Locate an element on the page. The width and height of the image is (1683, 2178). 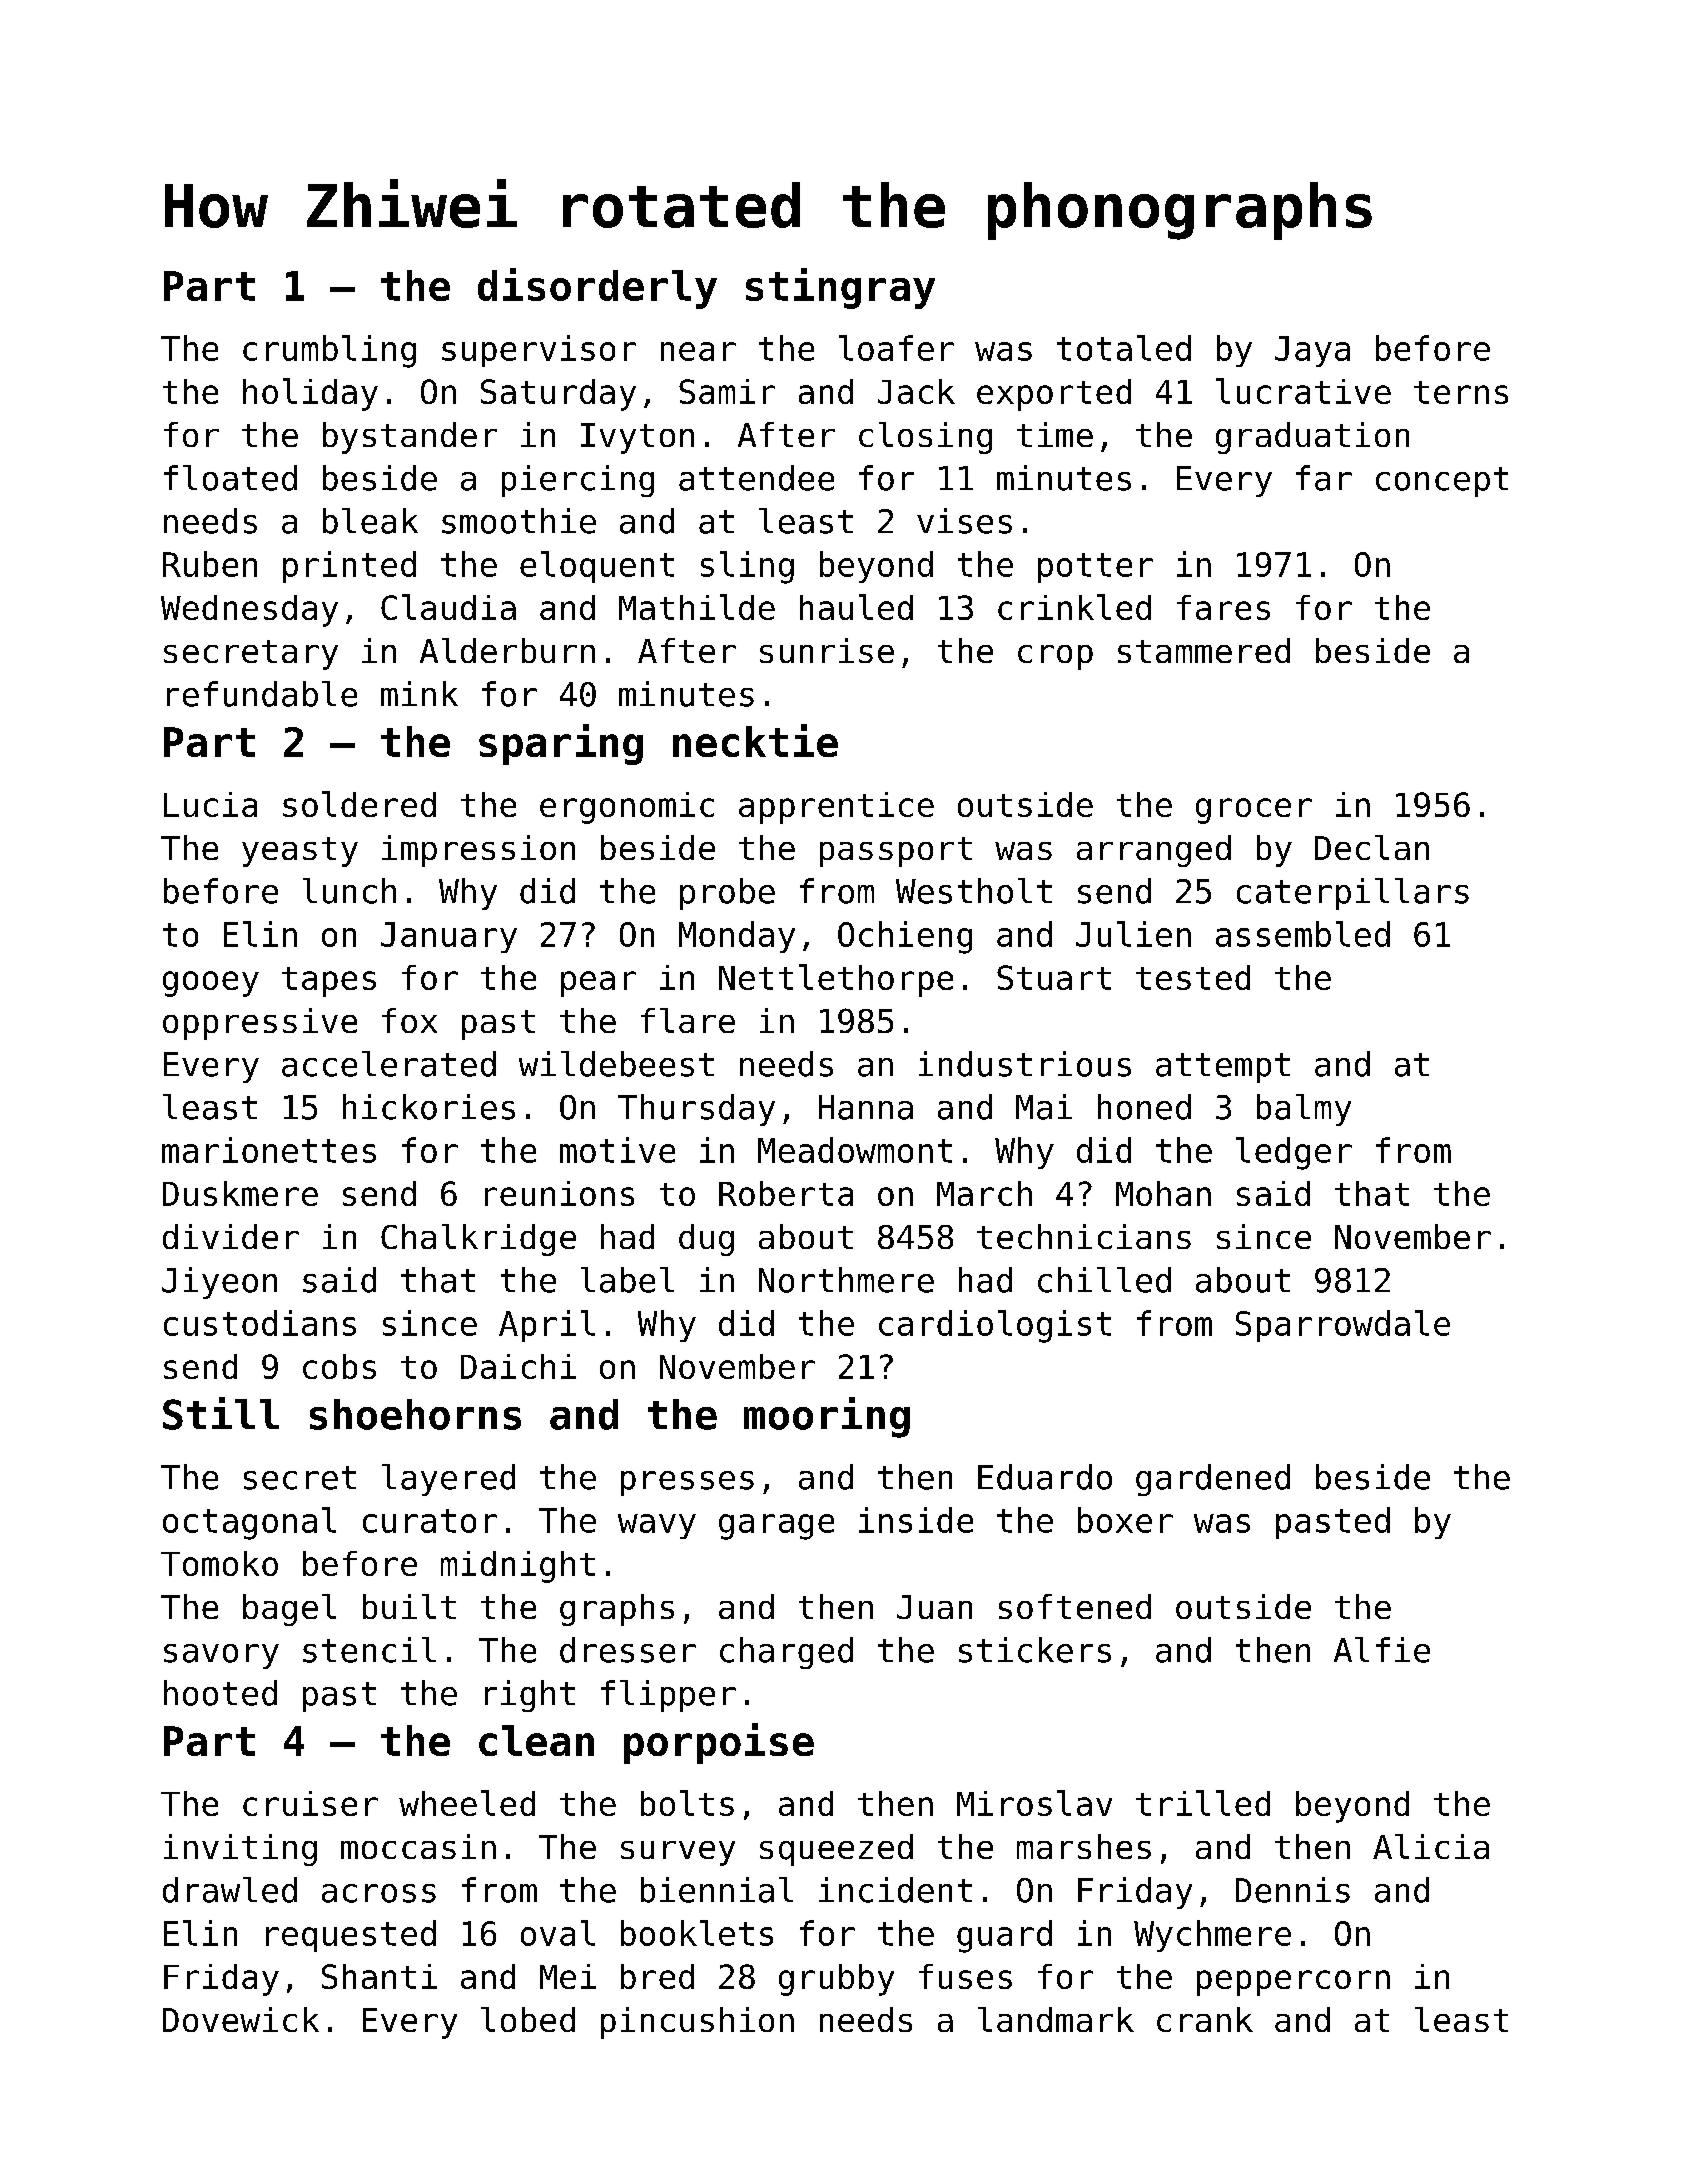
Alicia is located at coordinates (1431, 1846).
